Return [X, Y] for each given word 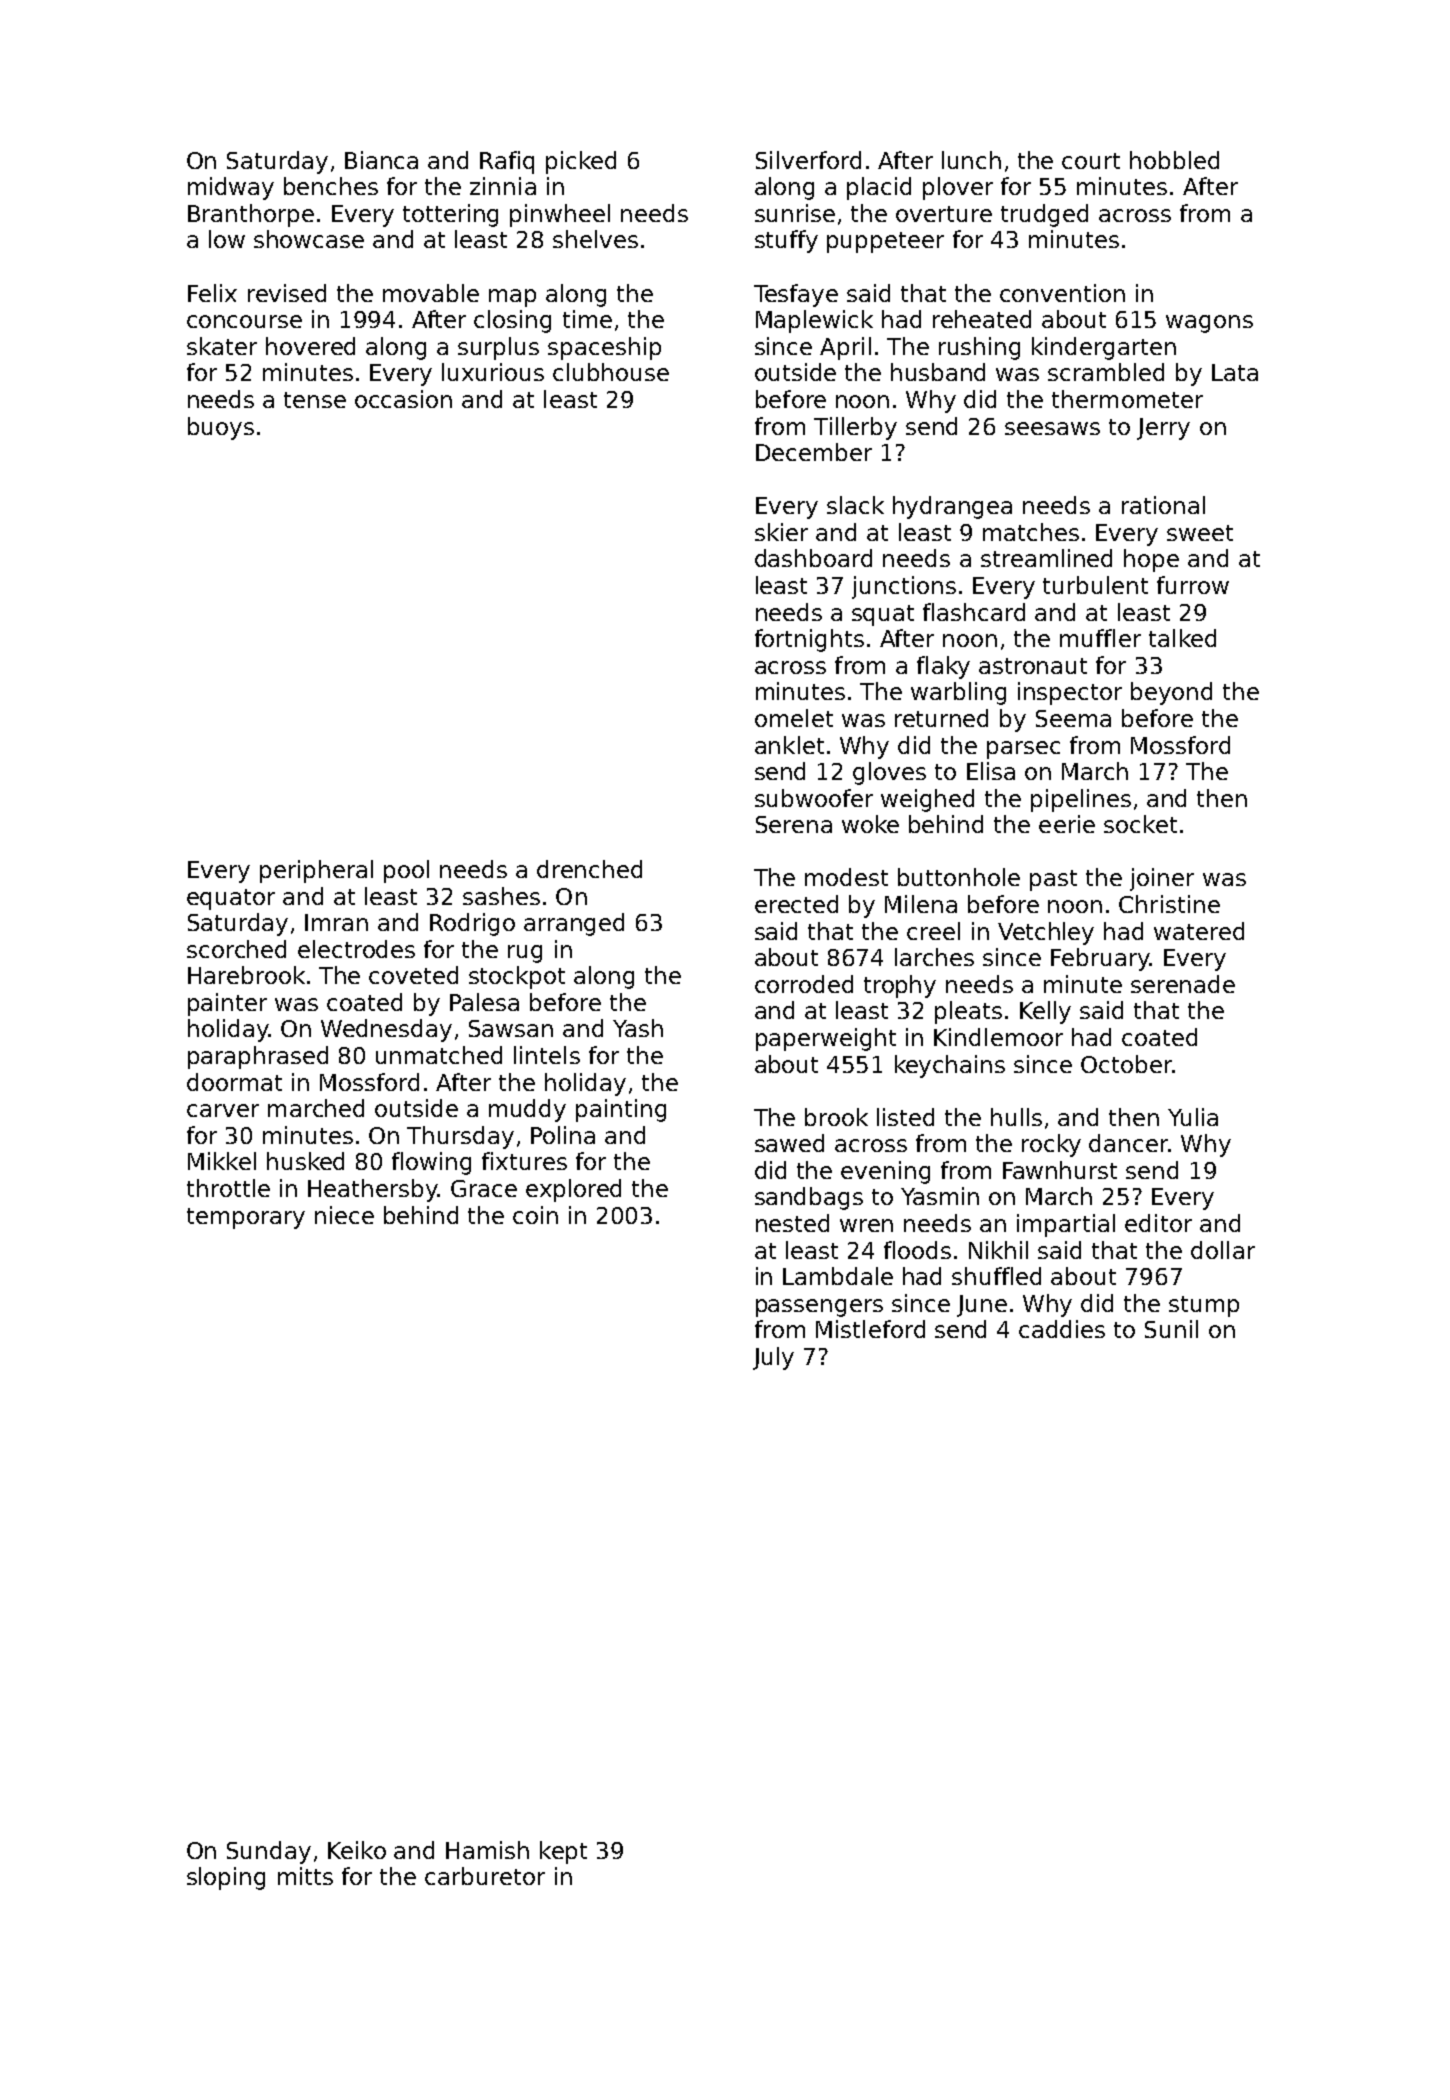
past [1053, 880]
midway [231, 188]
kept [563, 1852]
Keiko [357, 1850]
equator [231, 899]
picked [581, 162]
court [1091, 161]
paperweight [826, 1039]
